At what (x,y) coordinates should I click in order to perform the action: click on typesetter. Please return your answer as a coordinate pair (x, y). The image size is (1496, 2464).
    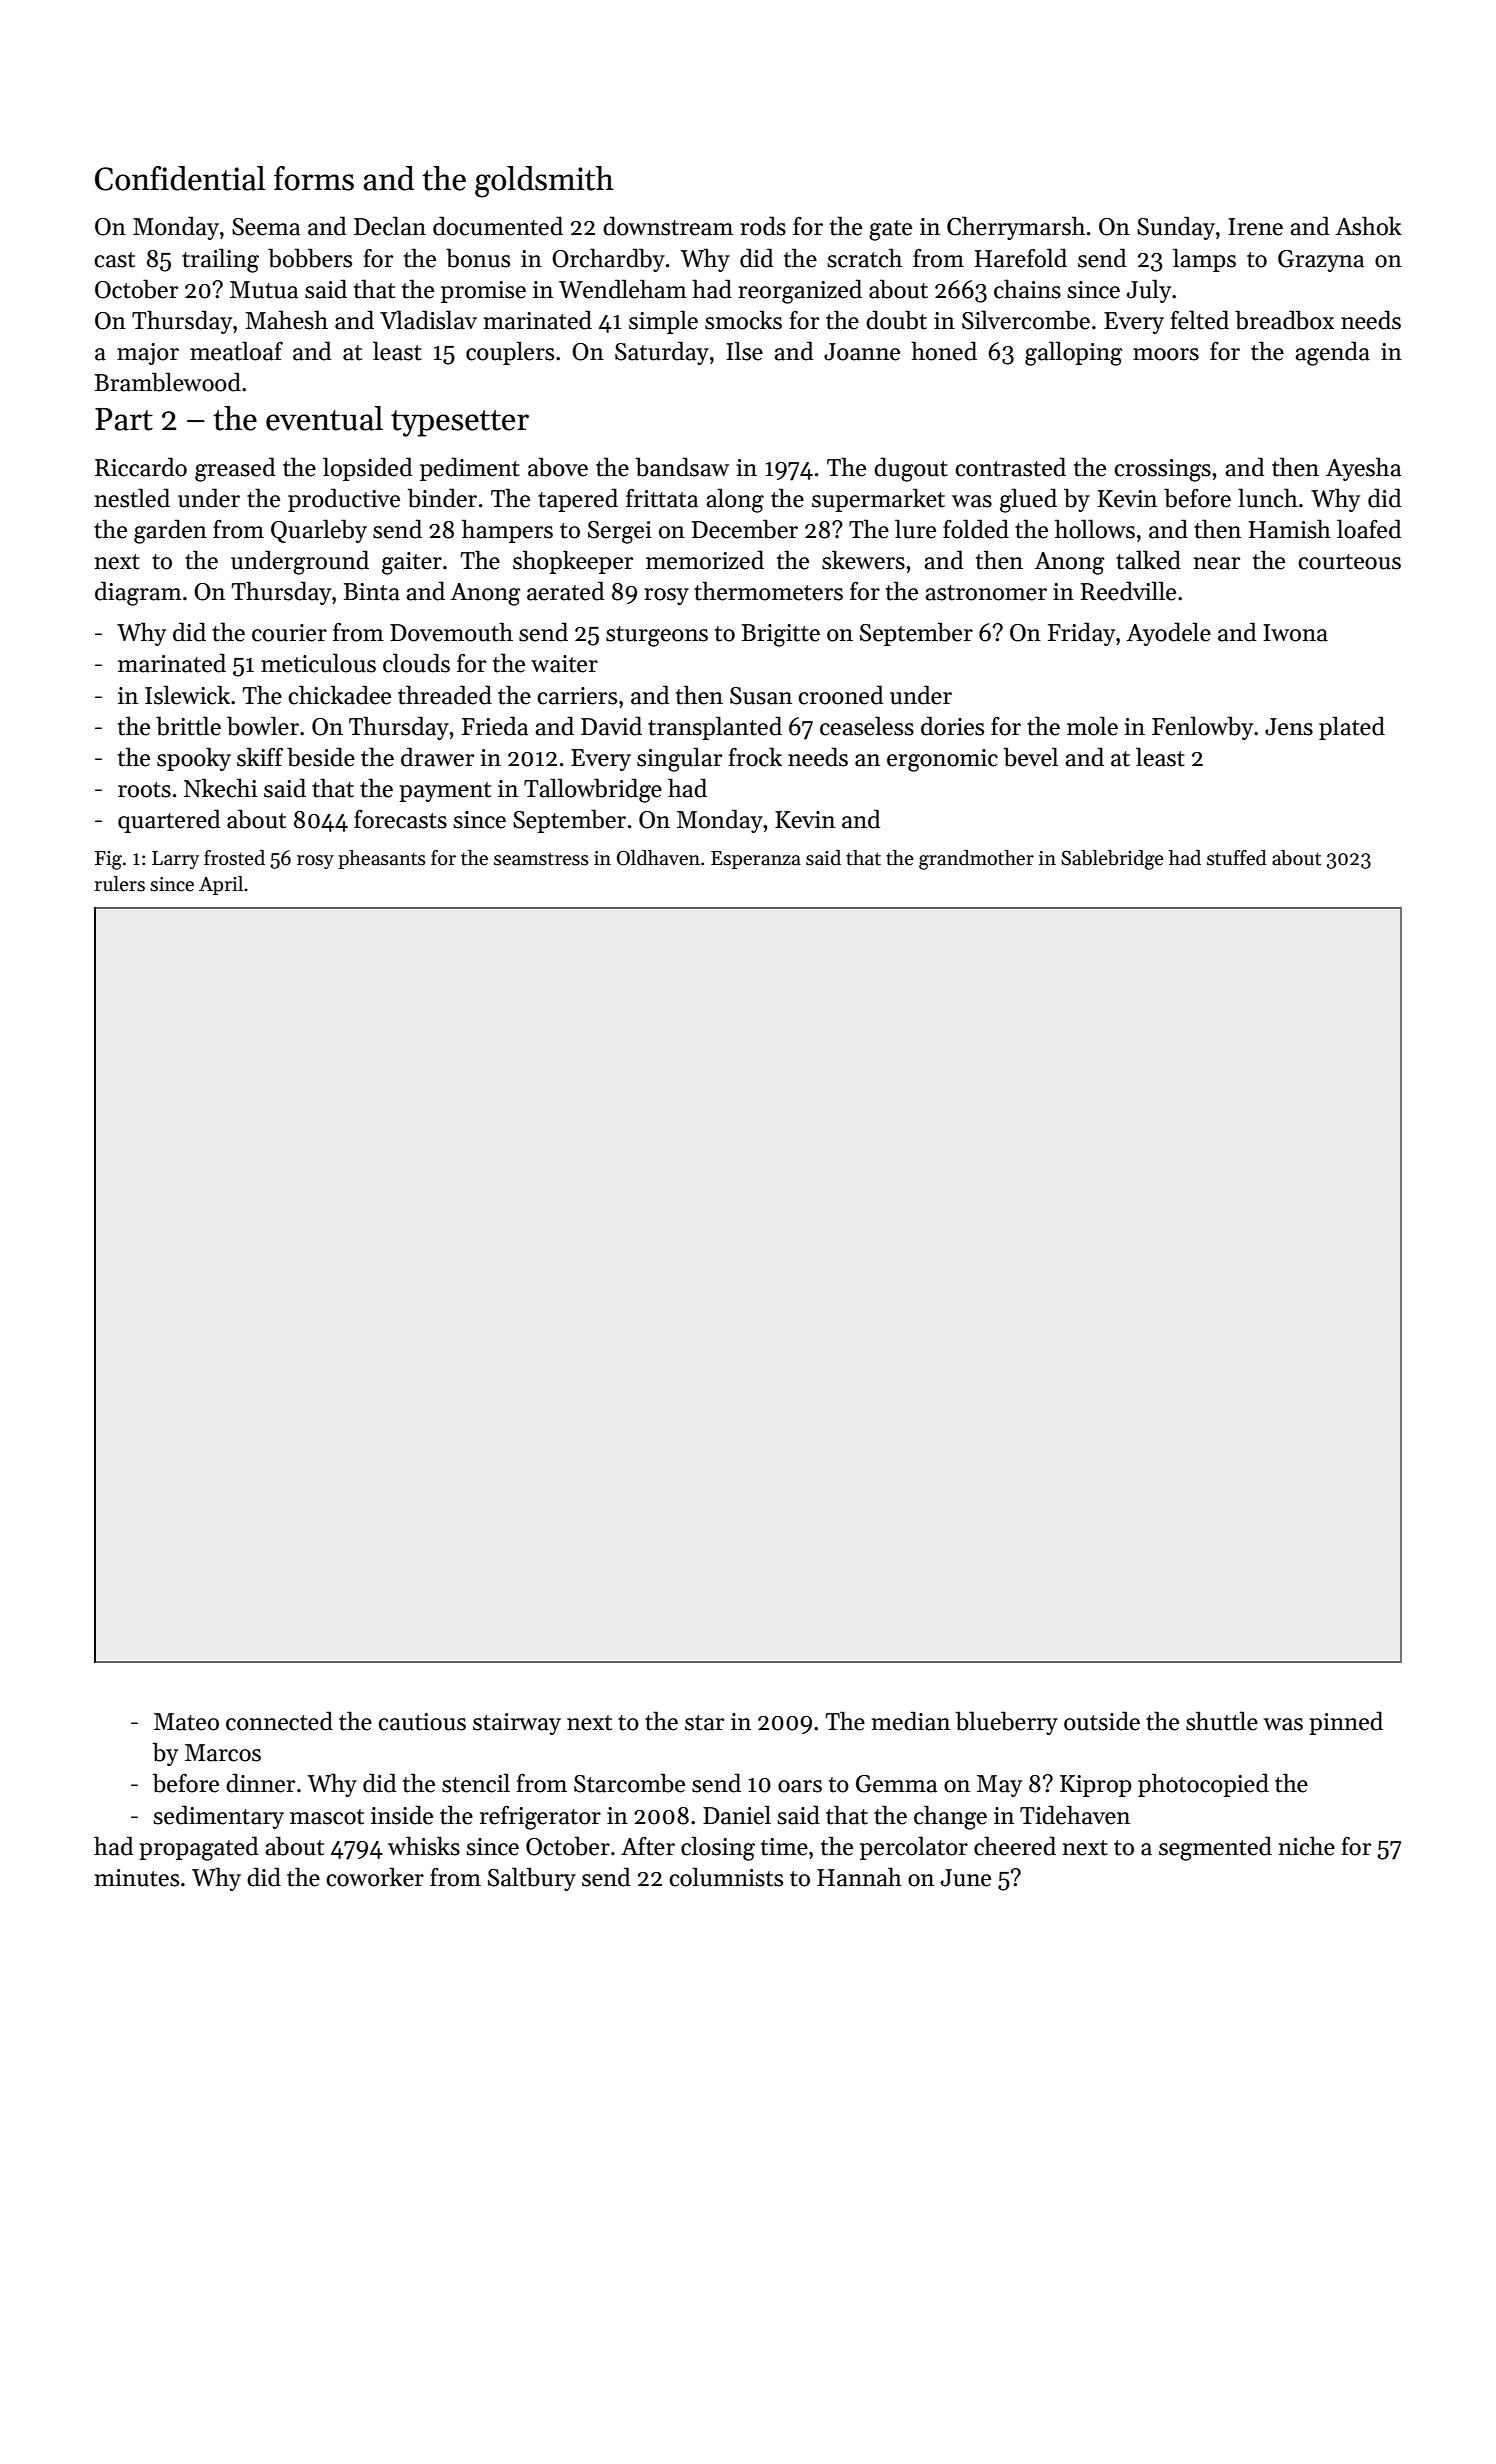
    Looking at the image, I should click on (460, 423).
